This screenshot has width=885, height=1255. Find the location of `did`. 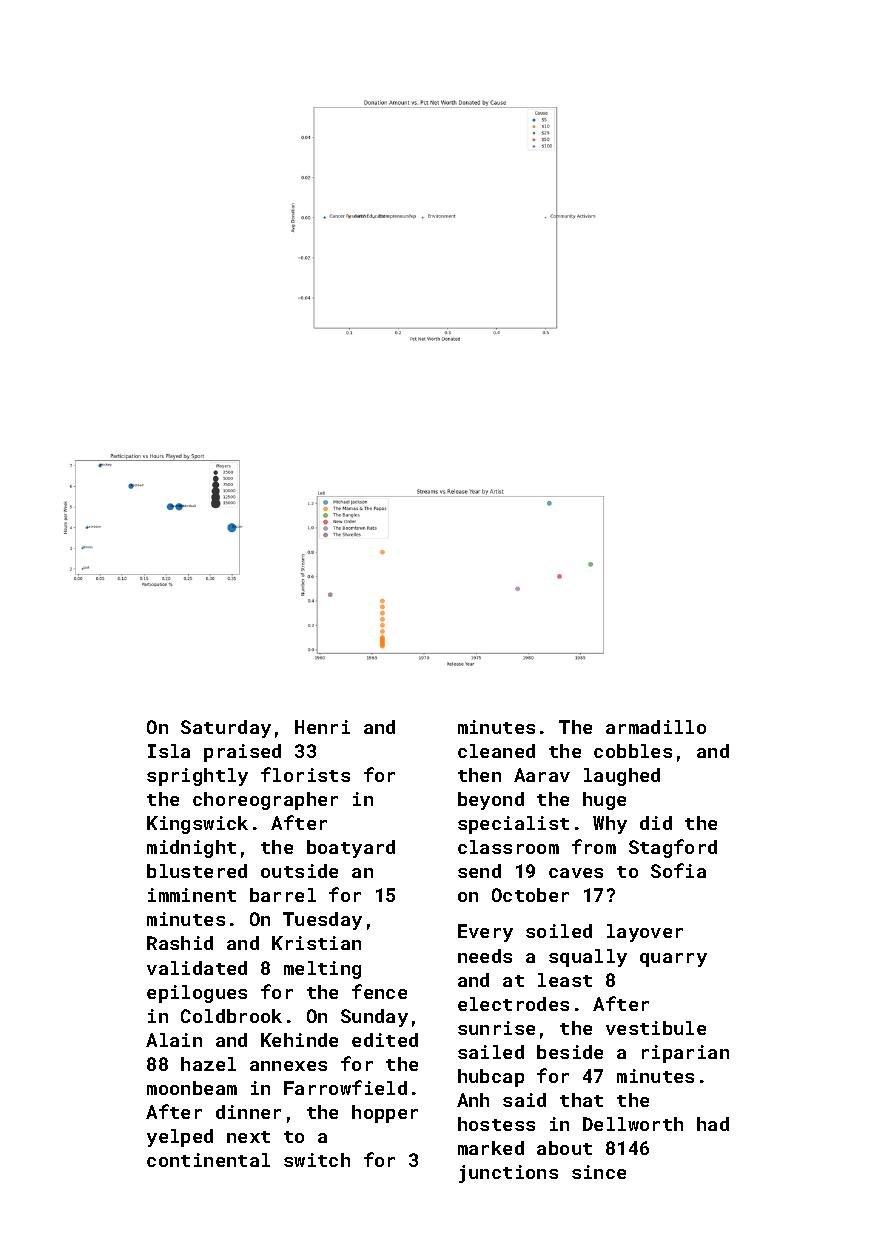

did is located at coordinates (656, 823).
